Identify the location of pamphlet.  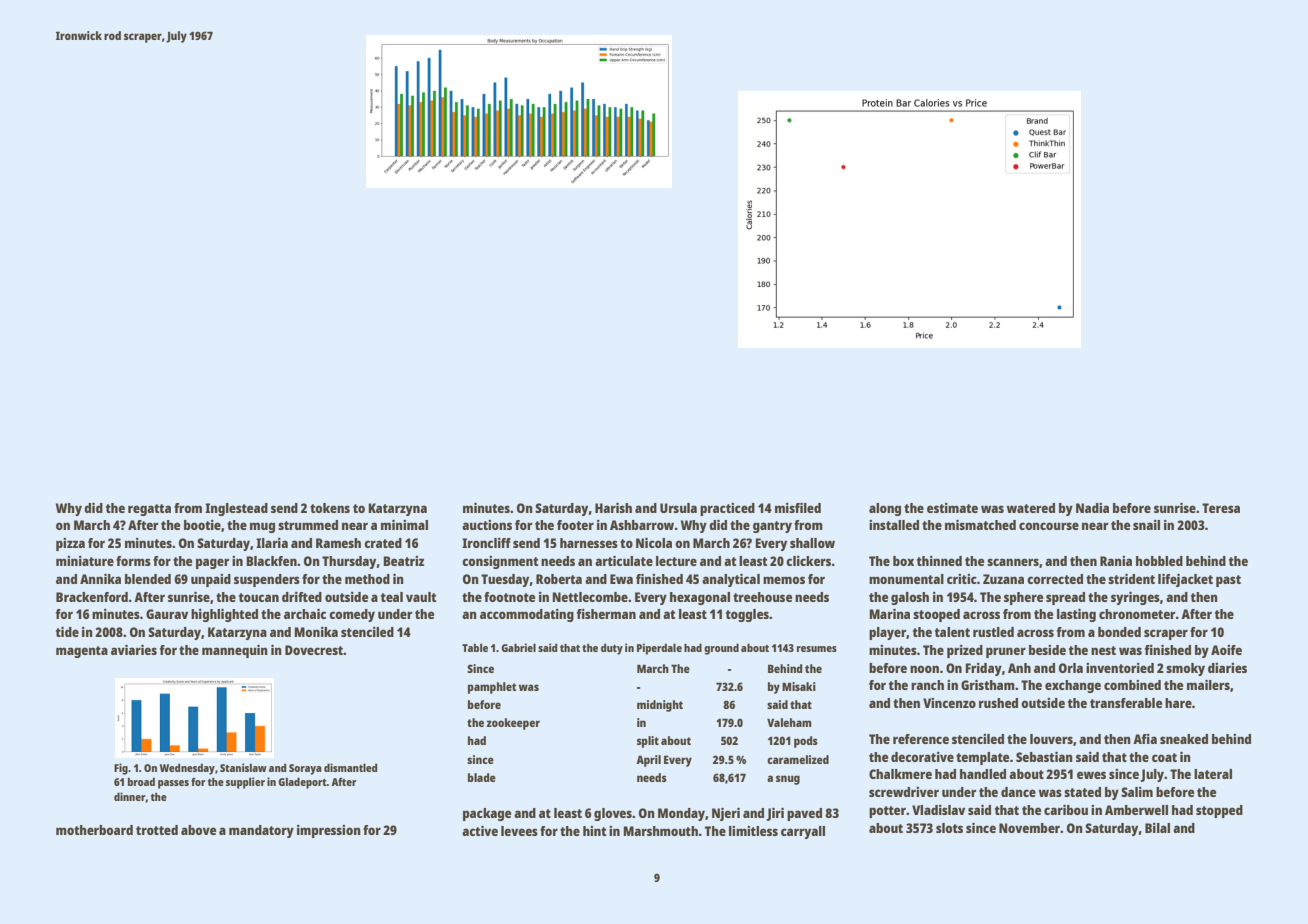
(492, 688).
